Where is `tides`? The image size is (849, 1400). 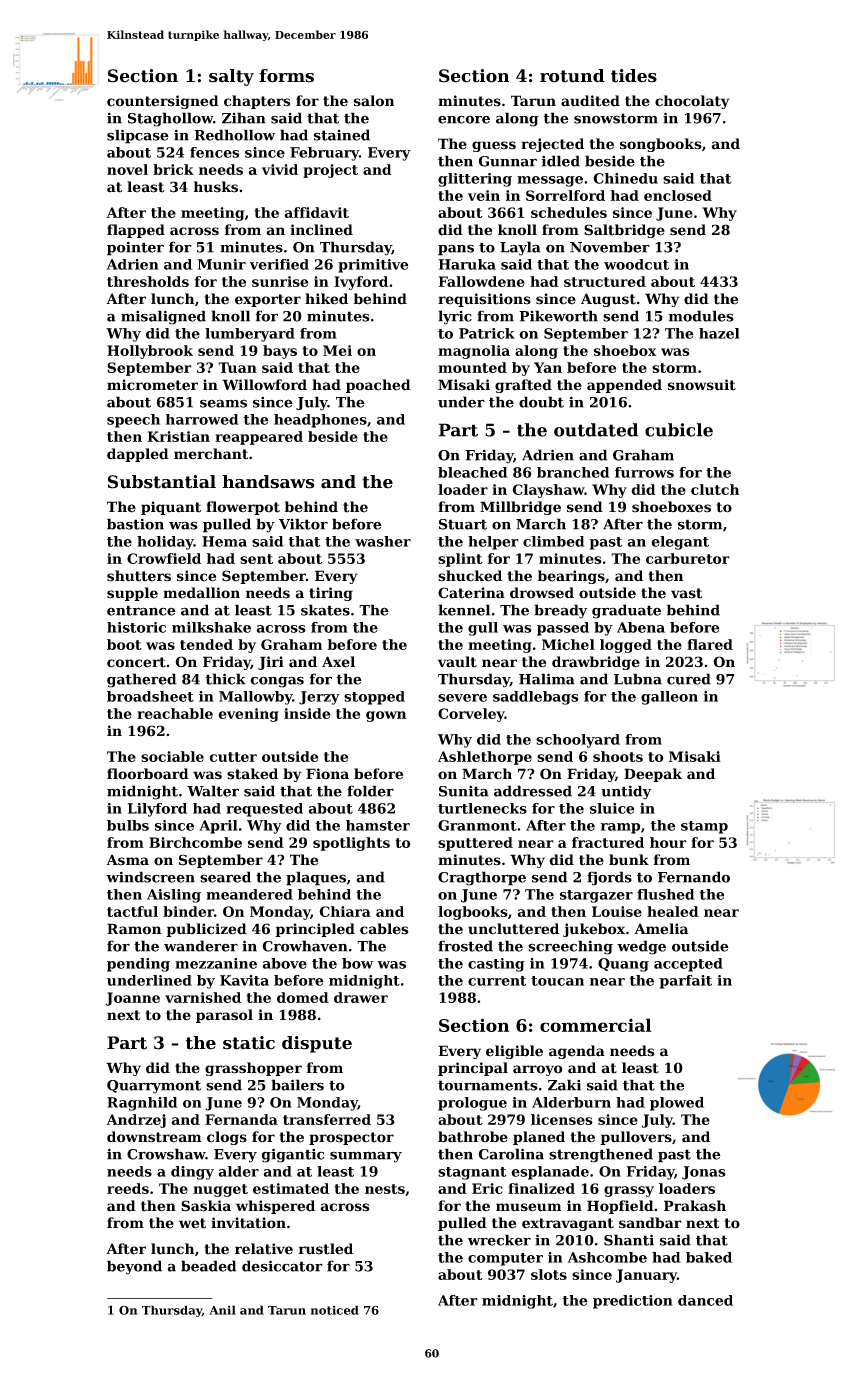 tides is located at coordinates (634, 76).
